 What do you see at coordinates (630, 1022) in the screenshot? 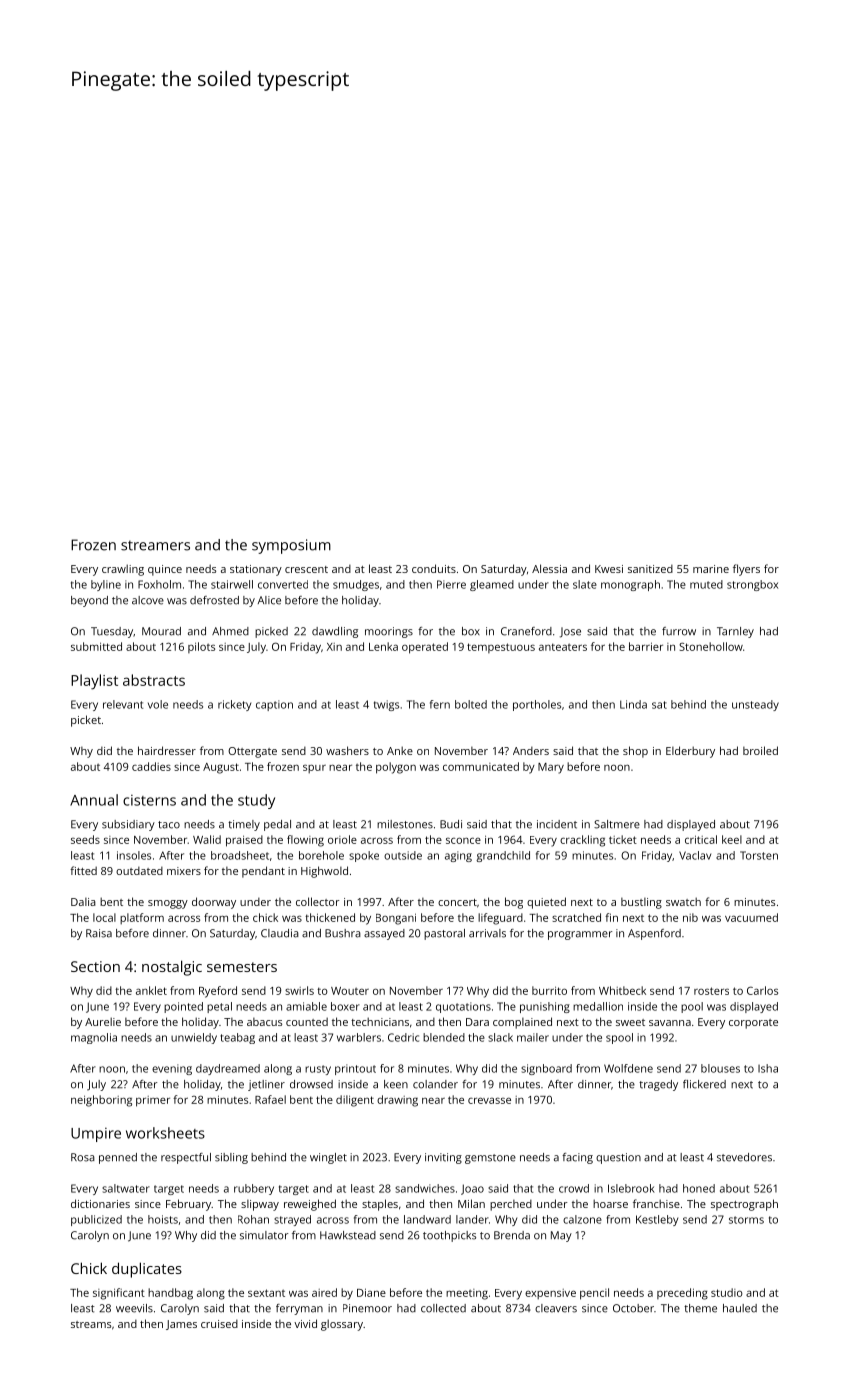
I see `sweet` at bounding box center [630, 1022].
